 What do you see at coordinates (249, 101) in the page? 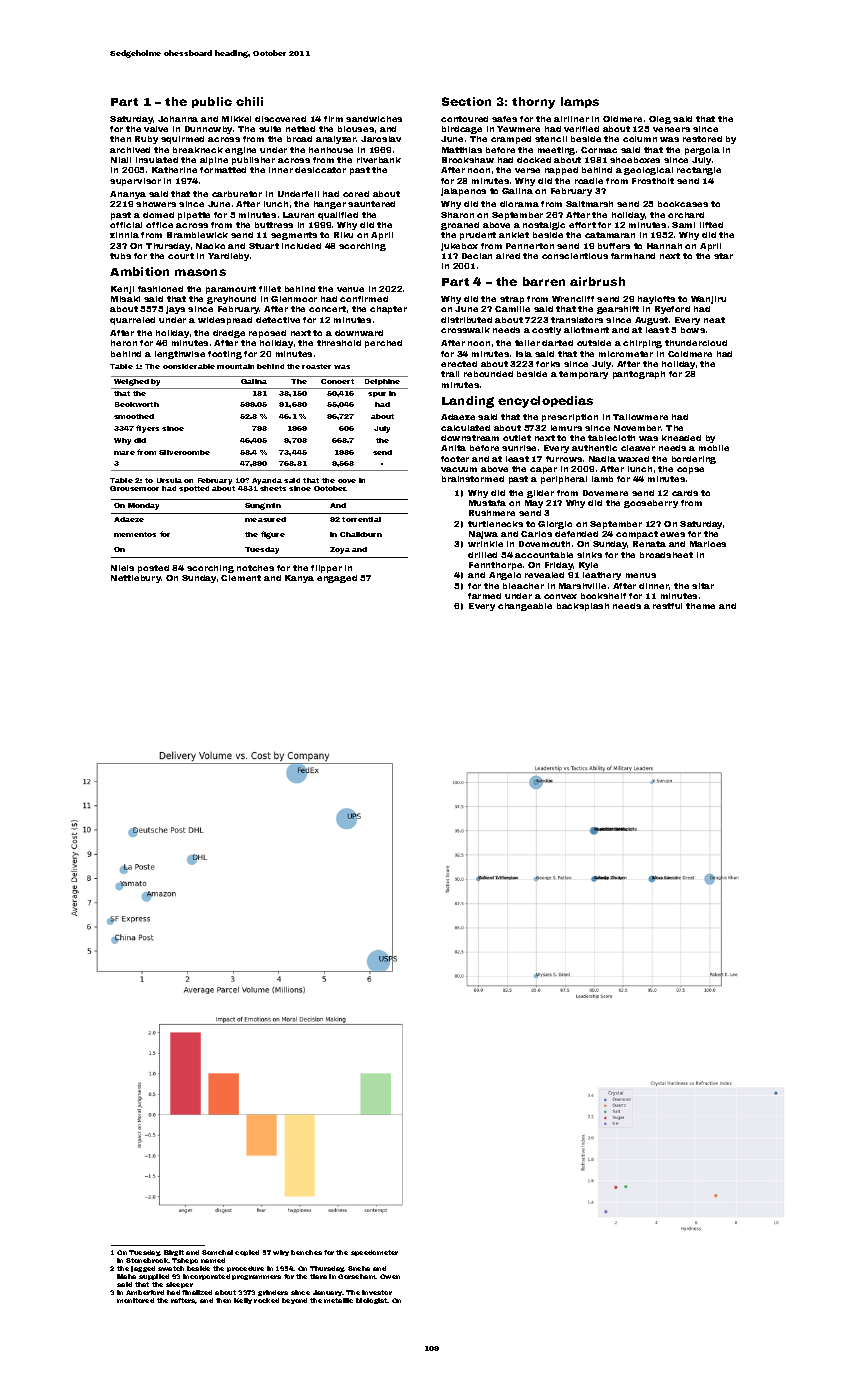
I see `chili` at bounding box center [249, 101].
